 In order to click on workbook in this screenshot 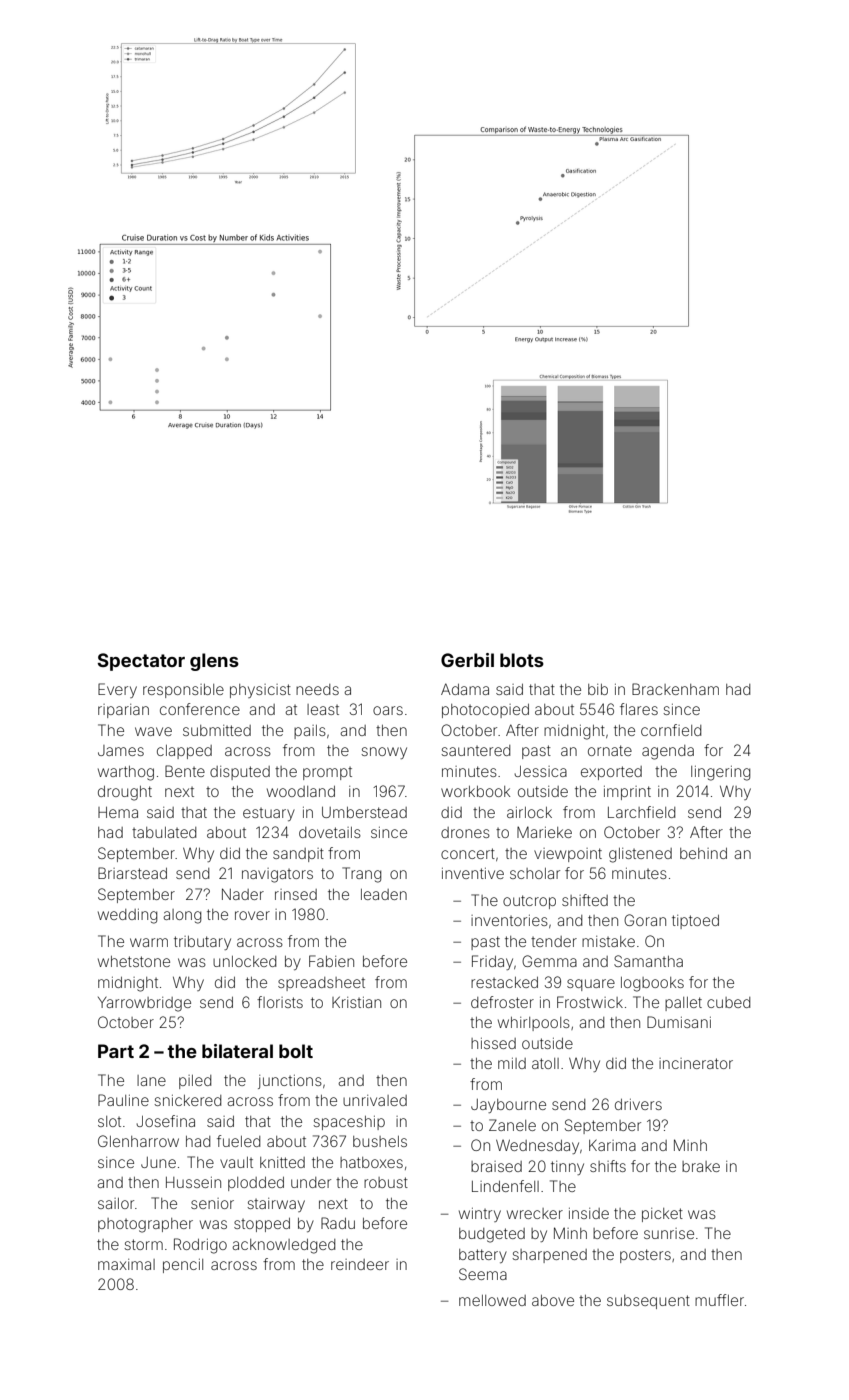, I will do `click(475, 791)`.
